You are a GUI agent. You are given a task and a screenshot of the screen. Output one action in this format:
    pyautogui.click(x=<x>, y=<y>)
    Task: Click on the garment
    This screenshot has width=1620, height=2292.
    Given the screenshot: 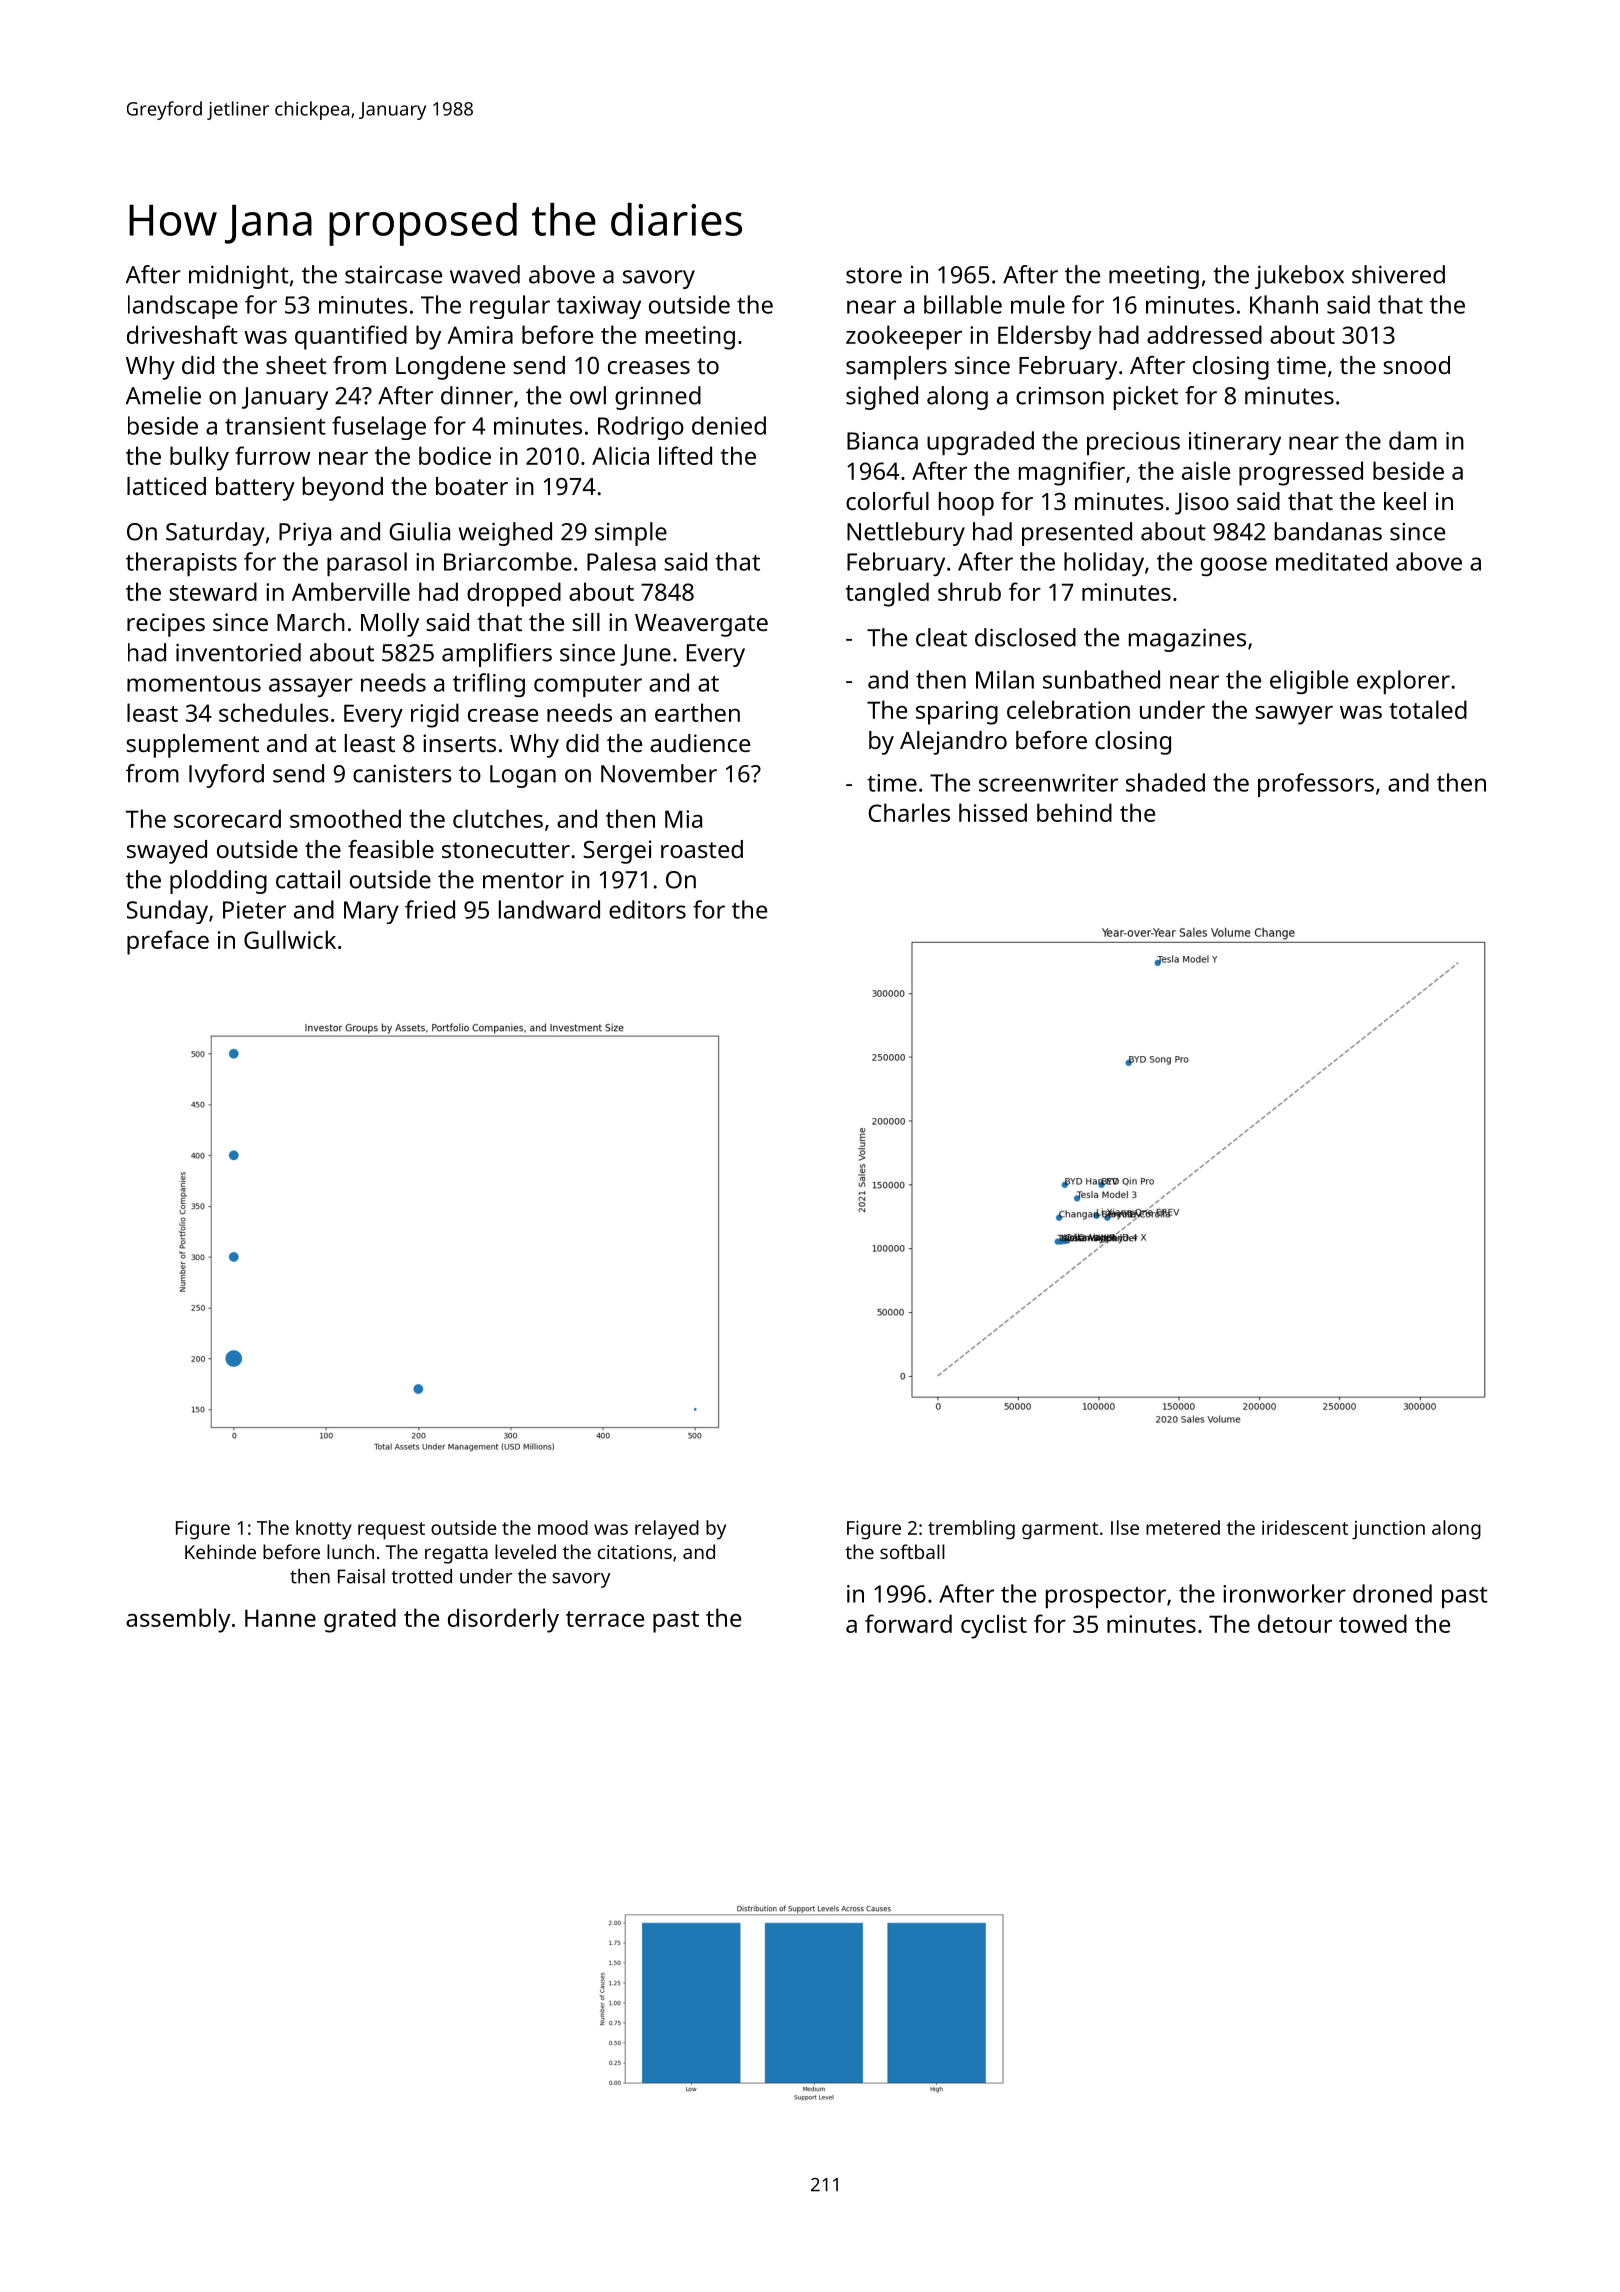 What is the action you would take?
    pyautogui.click(x=1060, y=1531)
